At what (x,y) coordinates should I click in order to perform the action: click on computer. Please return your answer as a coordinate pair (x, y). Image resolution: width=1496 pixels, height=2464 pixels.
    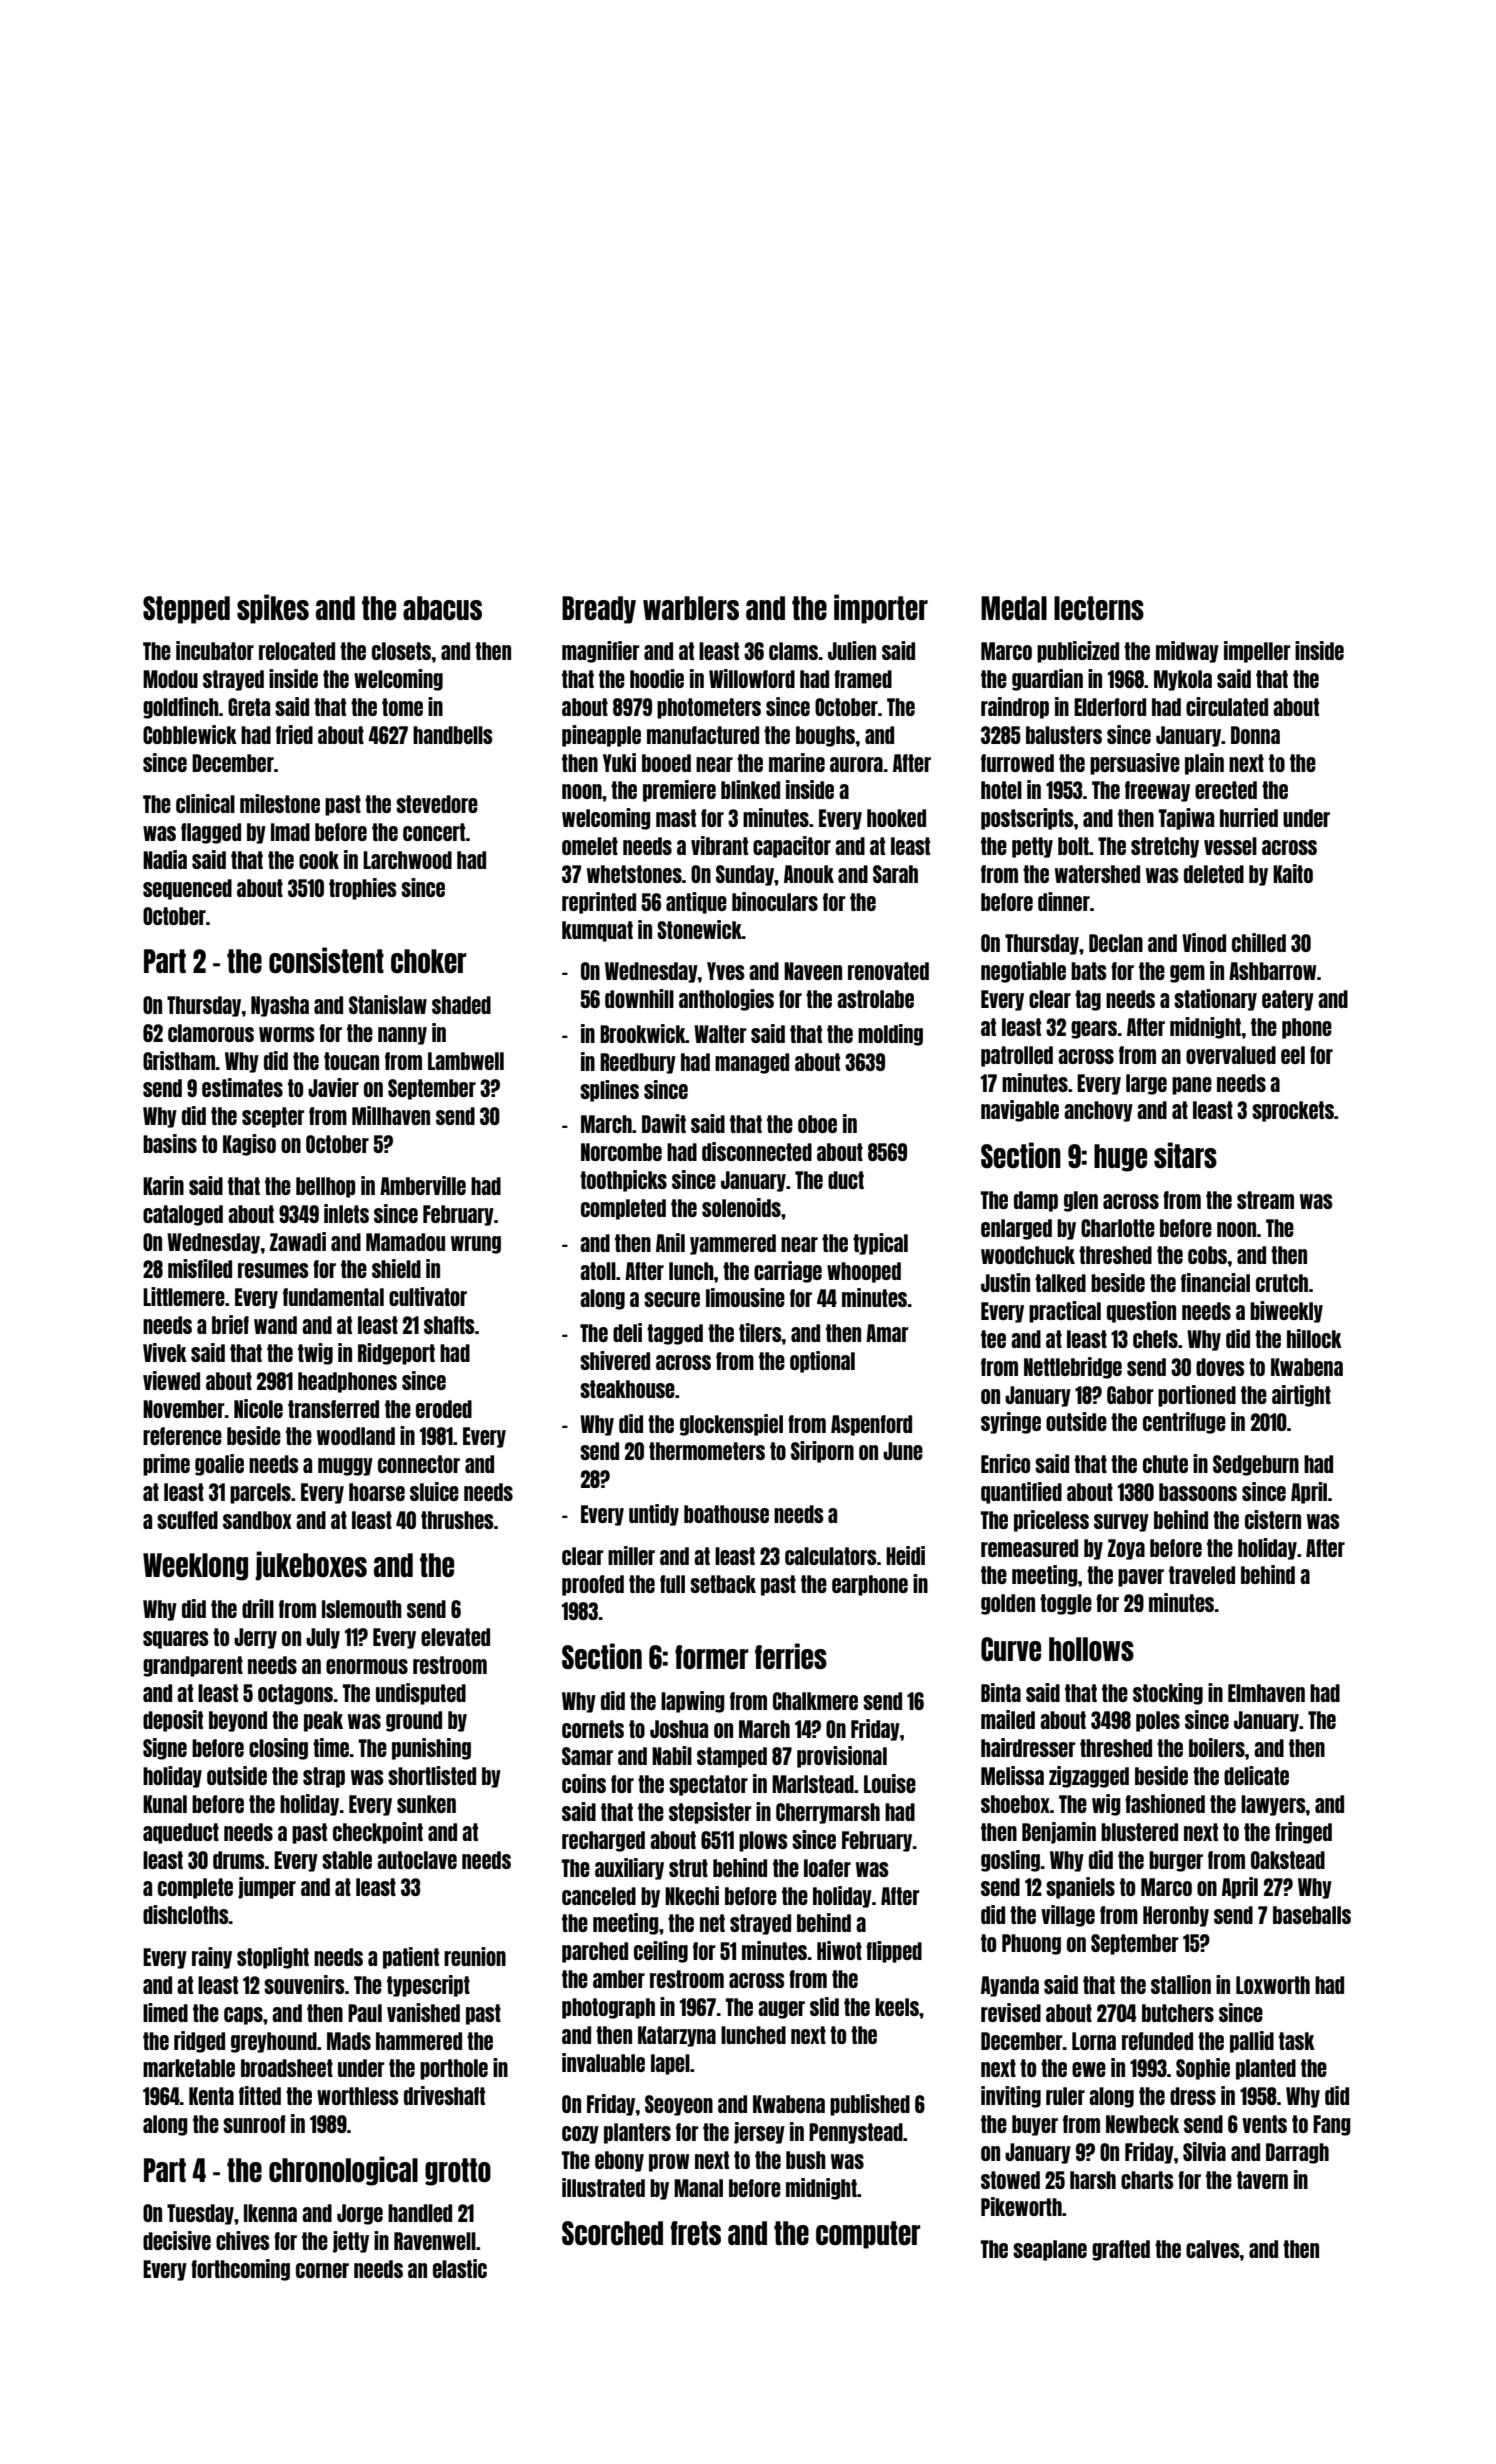
    Looking at the image, I should click on (868, 2235).
